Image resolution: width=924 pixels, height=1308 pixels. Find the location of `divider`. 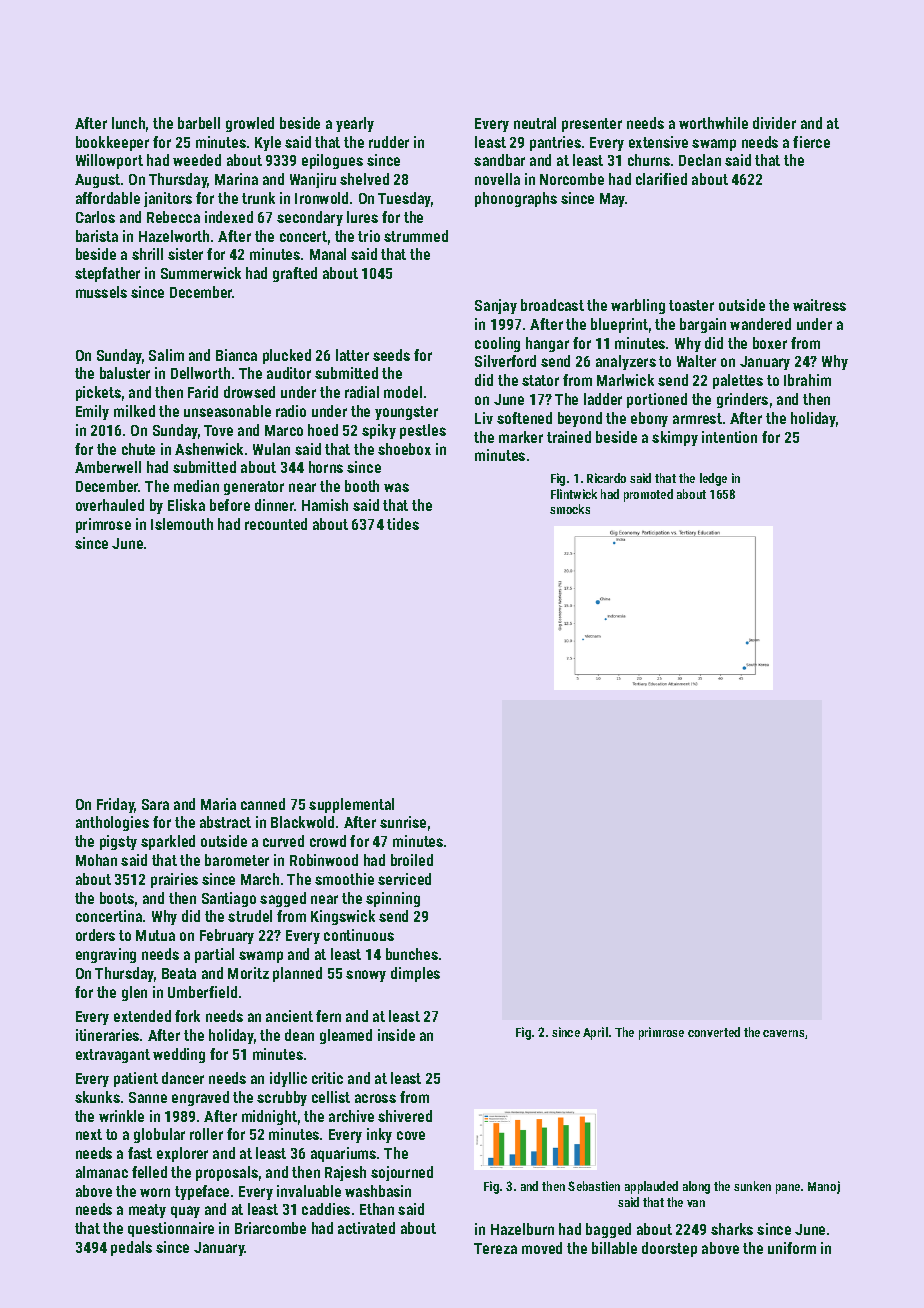

divider is located at coordinates (774, 123).
